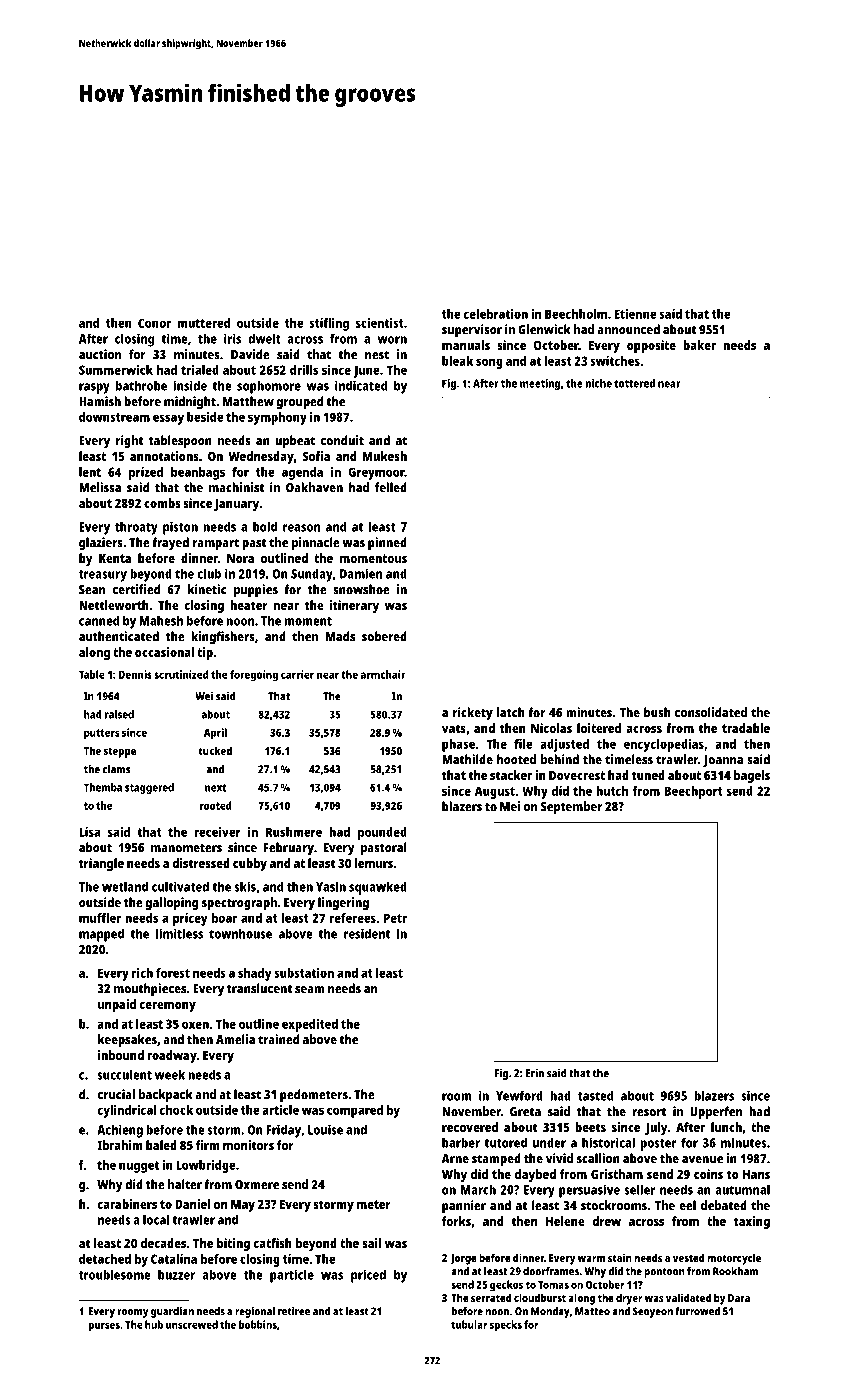  Describe the element at coordinates (506, 1326) in the image. I see `specks` at that location.
